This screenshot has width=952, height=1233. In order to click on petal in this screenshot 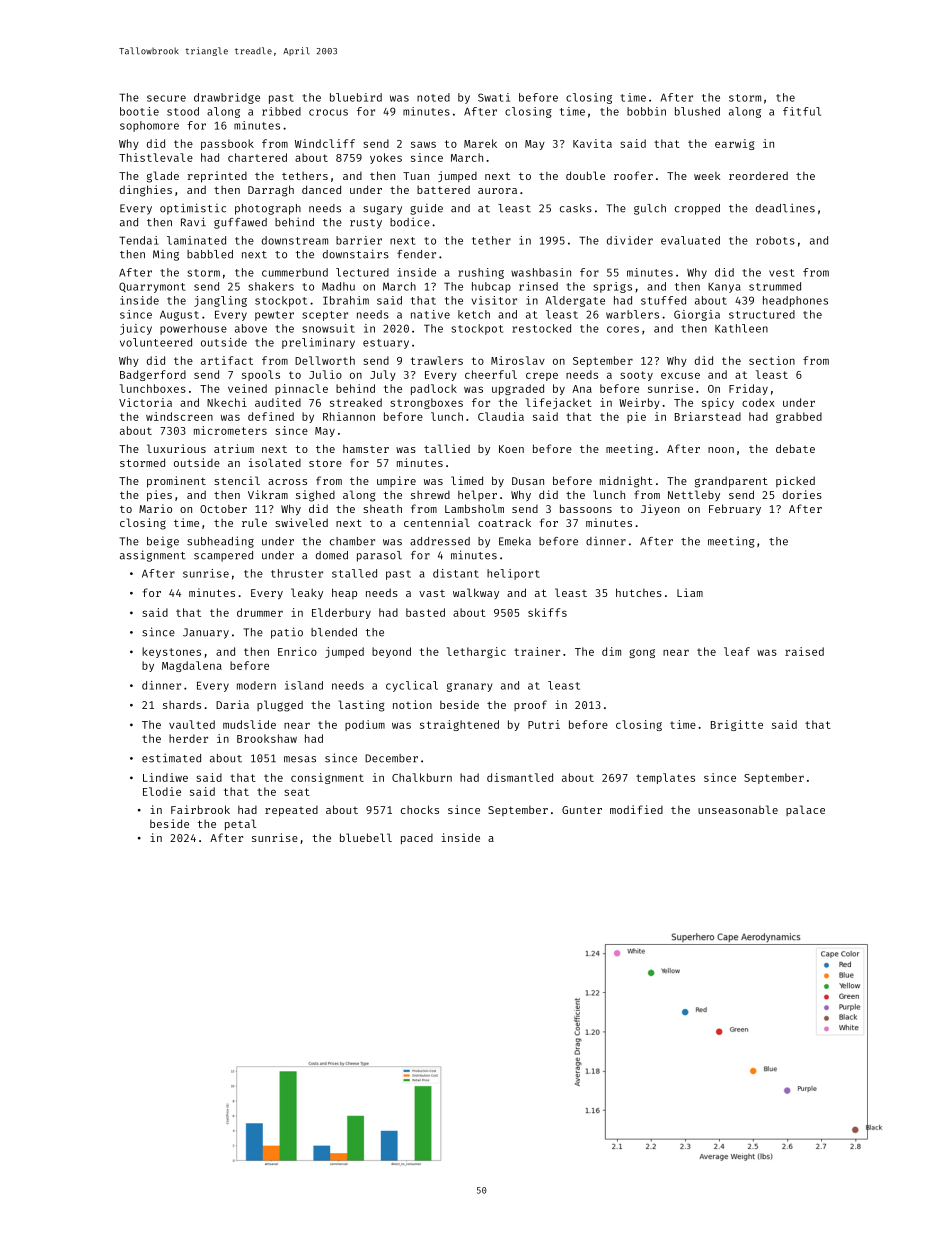, I will do `click(240, 825)`.
